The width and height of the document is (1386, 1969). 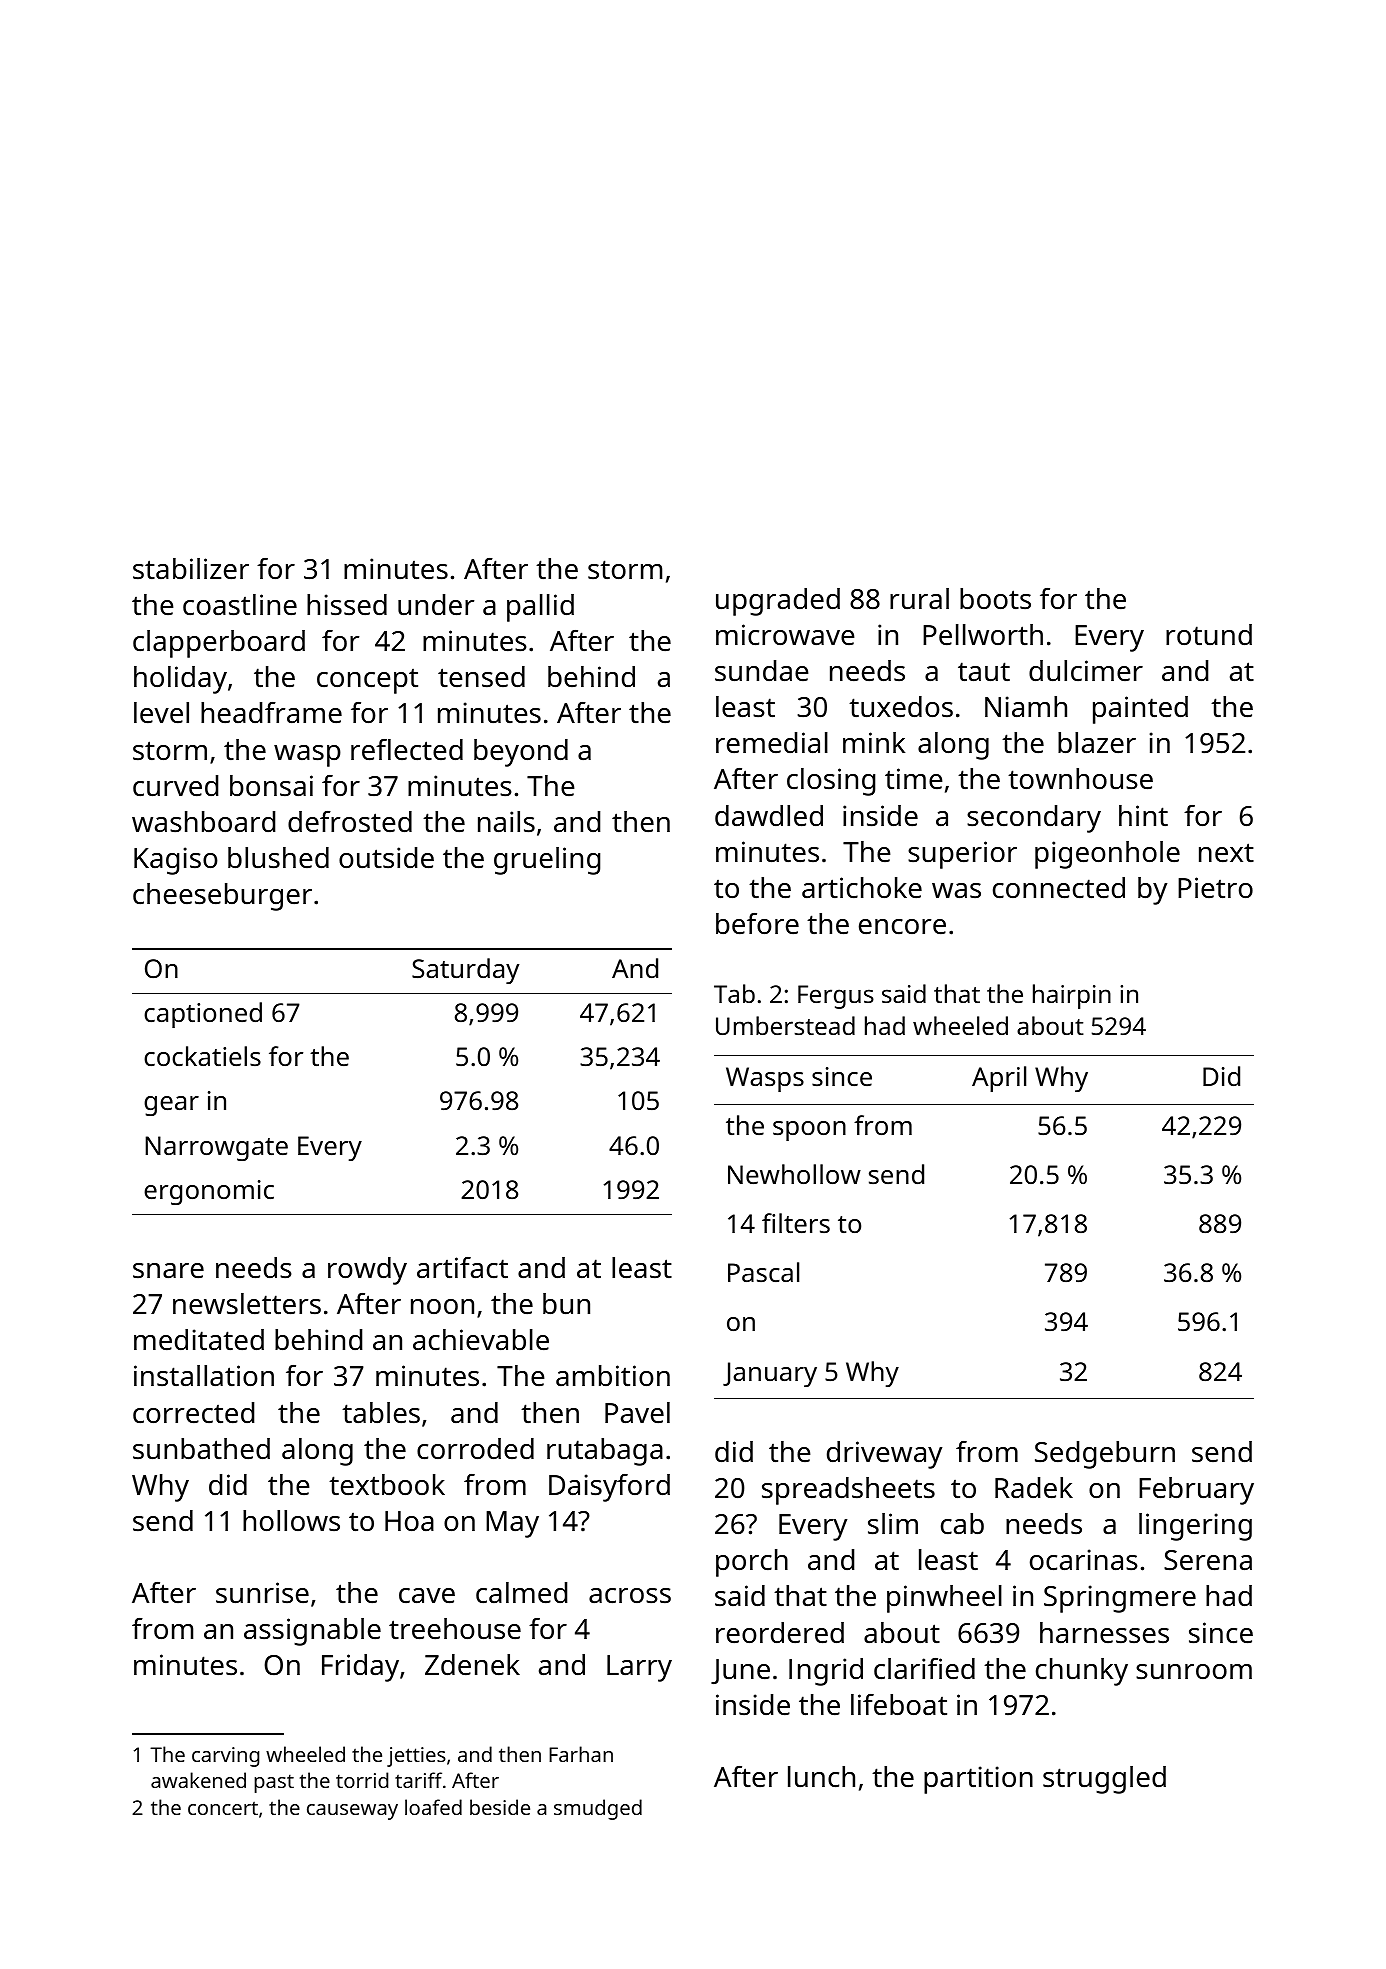 What do you see at coordinates (1105, 1455) in the document?
I see `Sedgeburn` at bounding box center [1105, 1455].
